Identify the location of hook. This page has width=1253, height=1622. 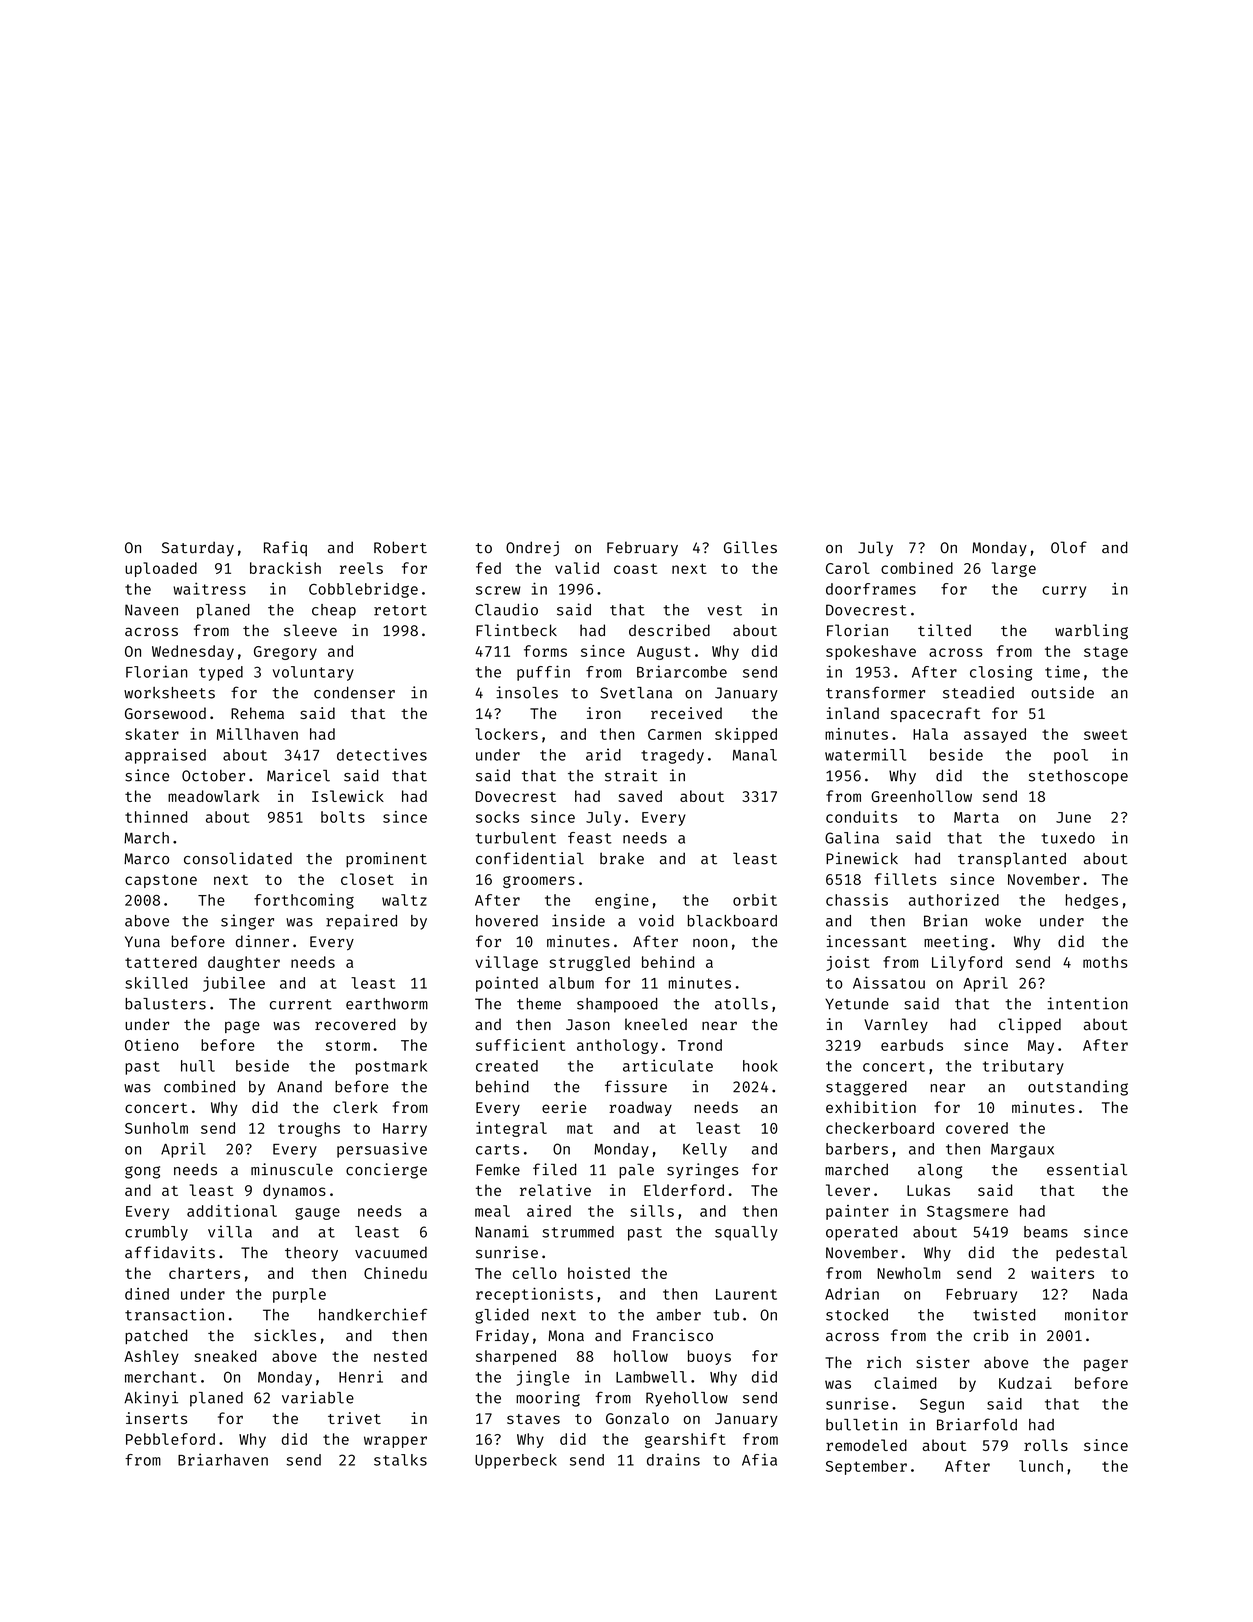
(760, 1066).
